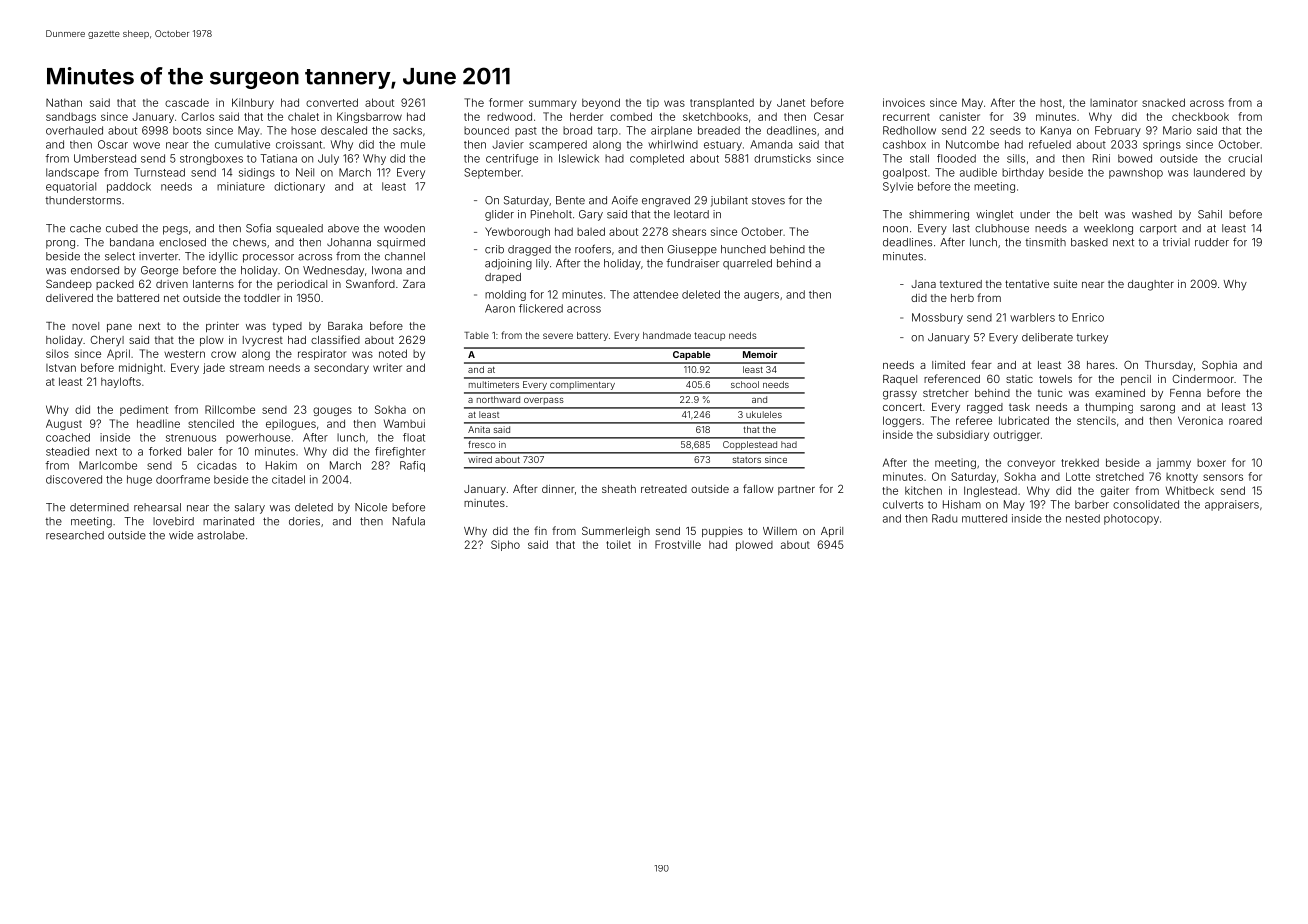 The width and height of the document is (1308, 924). Describe the element at coordinates (791, 102) in the document. I see `Janet` at that location.
